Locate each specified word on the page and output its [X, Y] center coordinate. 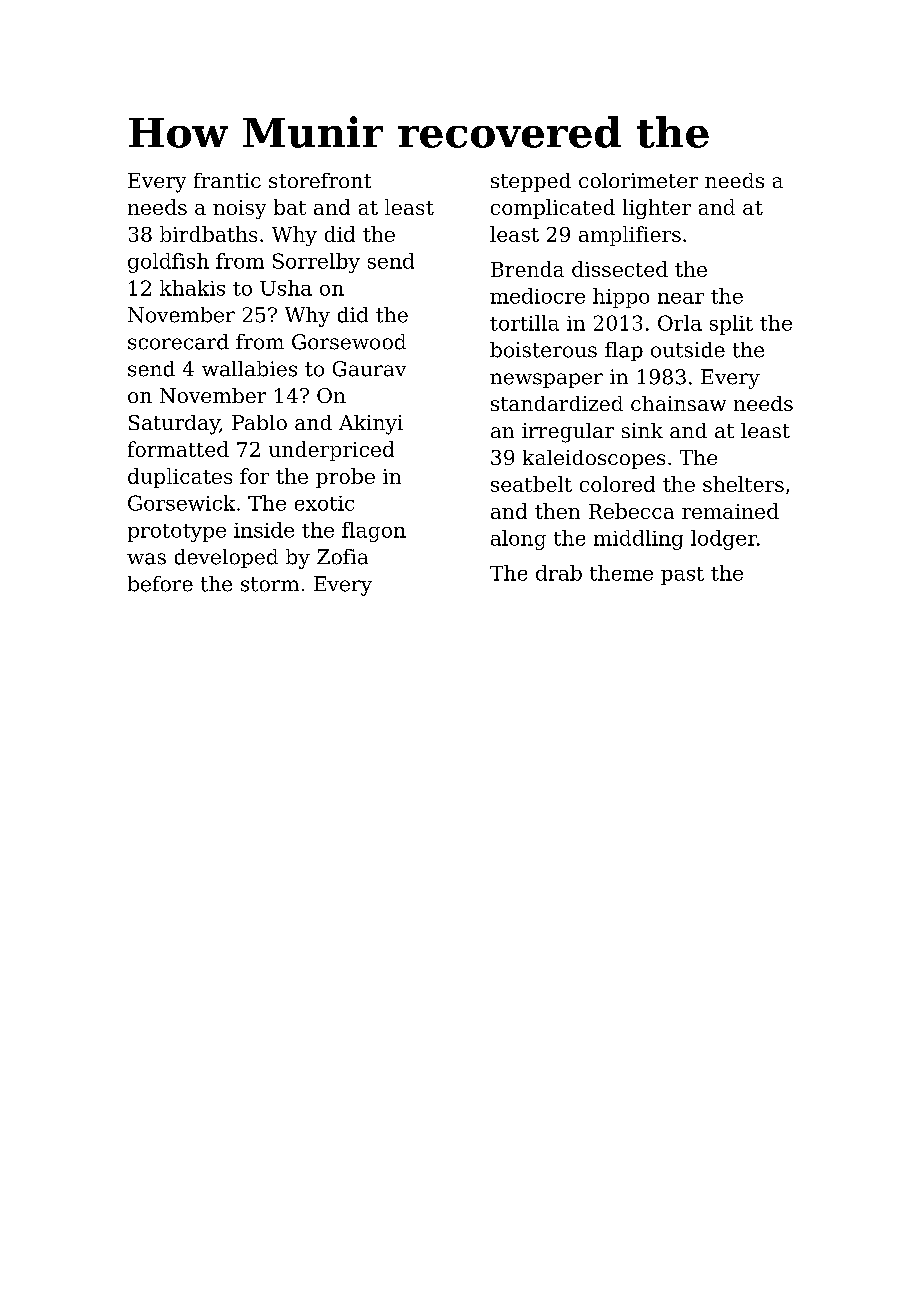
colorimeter [638, 180]
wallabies [249, 369]
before [160, 584]
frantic [227, 180]
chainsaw [678, 403]
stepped [531, 182]
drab [559, 573]
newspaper [546, 380]
